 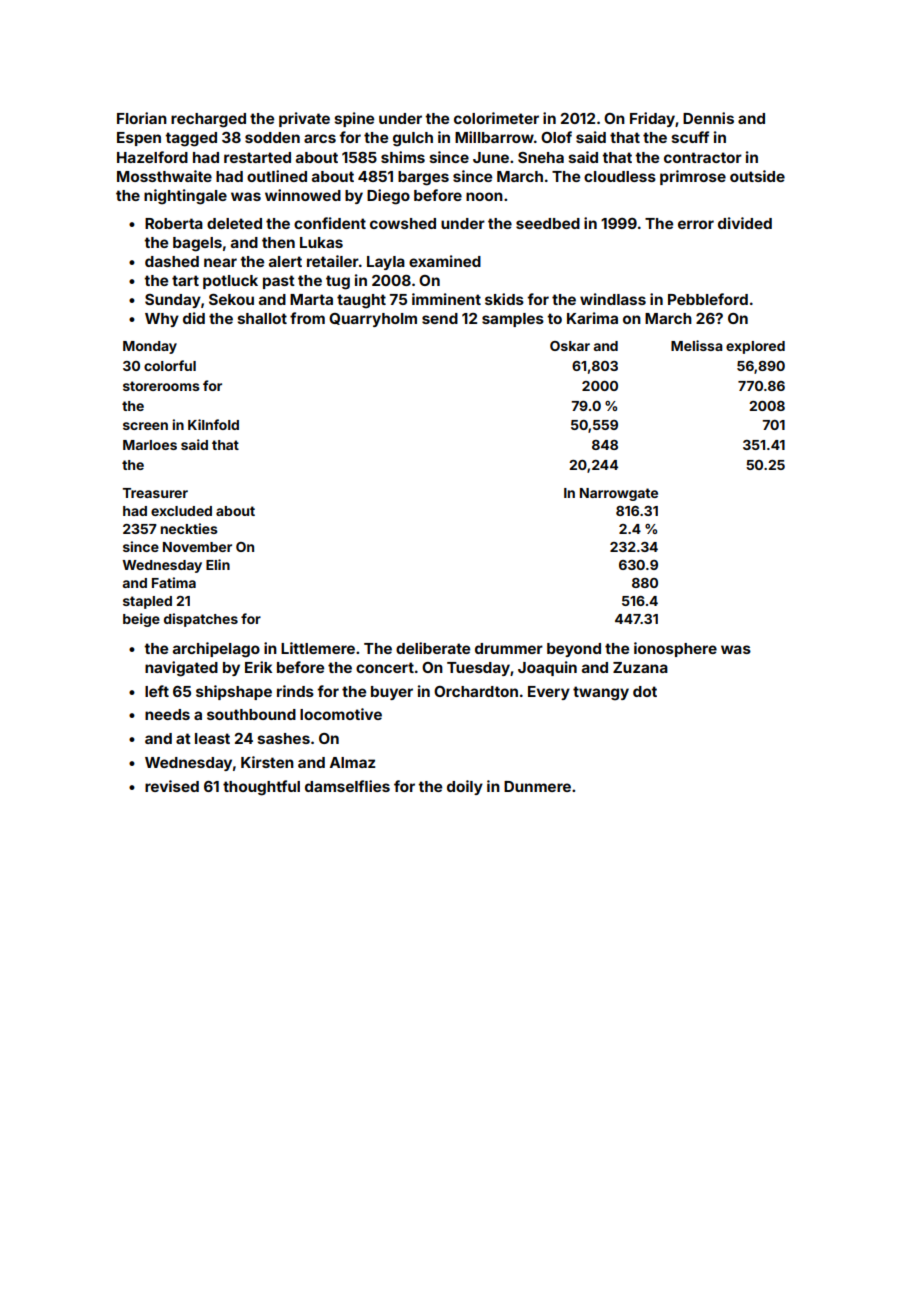 What do you see at coordinates (213, 424) in the image?
I see `Kilnfold` at bounding box center [213, 424].
